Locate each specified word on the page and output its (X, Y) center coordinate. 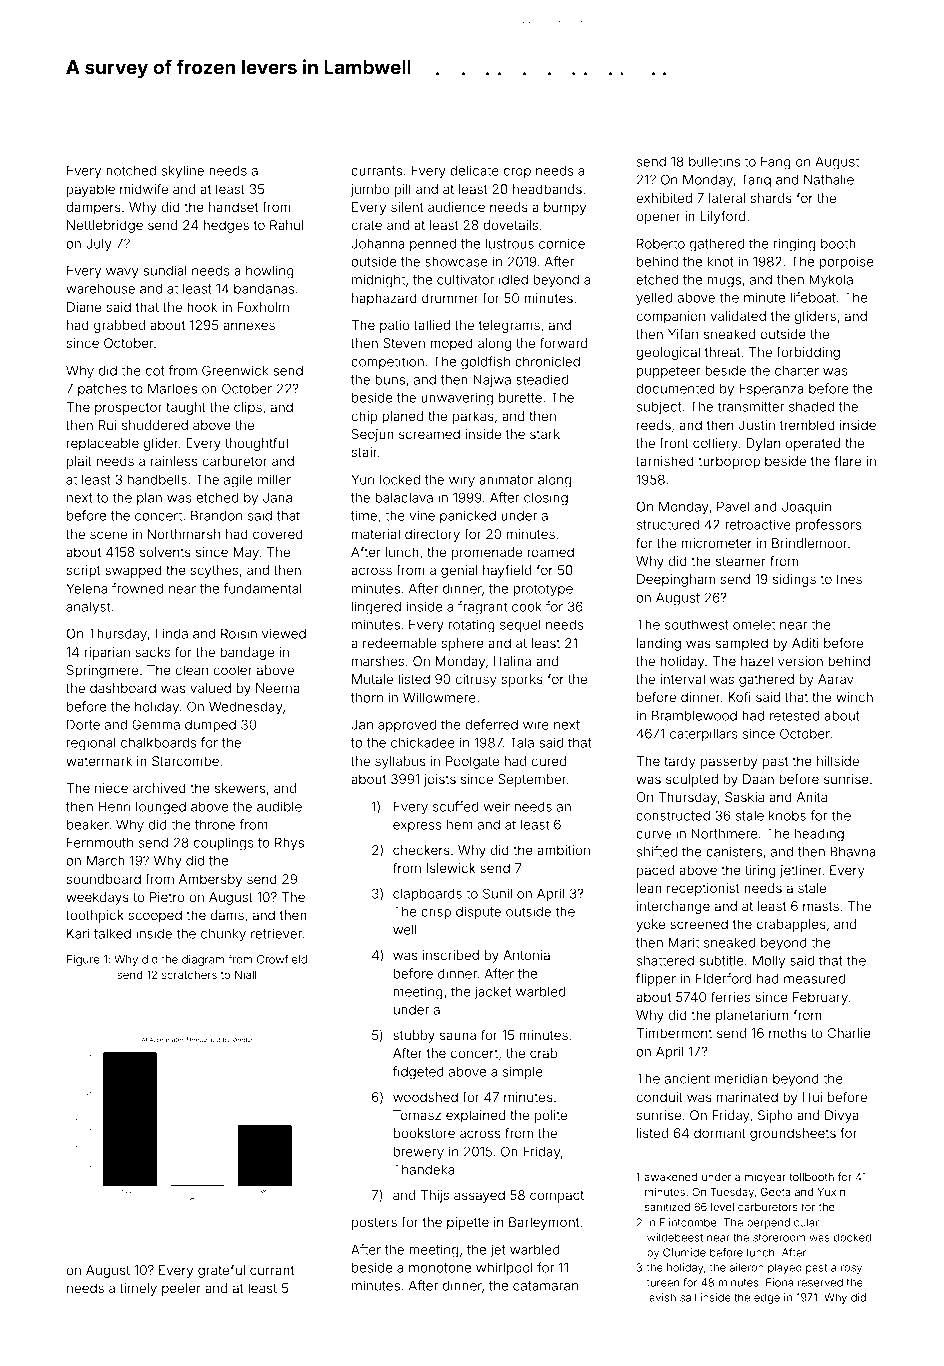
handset (233, 207)
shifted (657, 851)
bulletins (714, 161)
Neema (277, 688)
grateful (221, 1271)
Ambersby (210, 880)
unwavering (457, 399)
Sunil (497, 893)
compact (557, 1197)
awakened (670, 1177)
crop (517, 173)
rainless (173, 461)
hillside (838, 761)
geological (668, 353)
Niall (245, 974)
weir (497, 806)
